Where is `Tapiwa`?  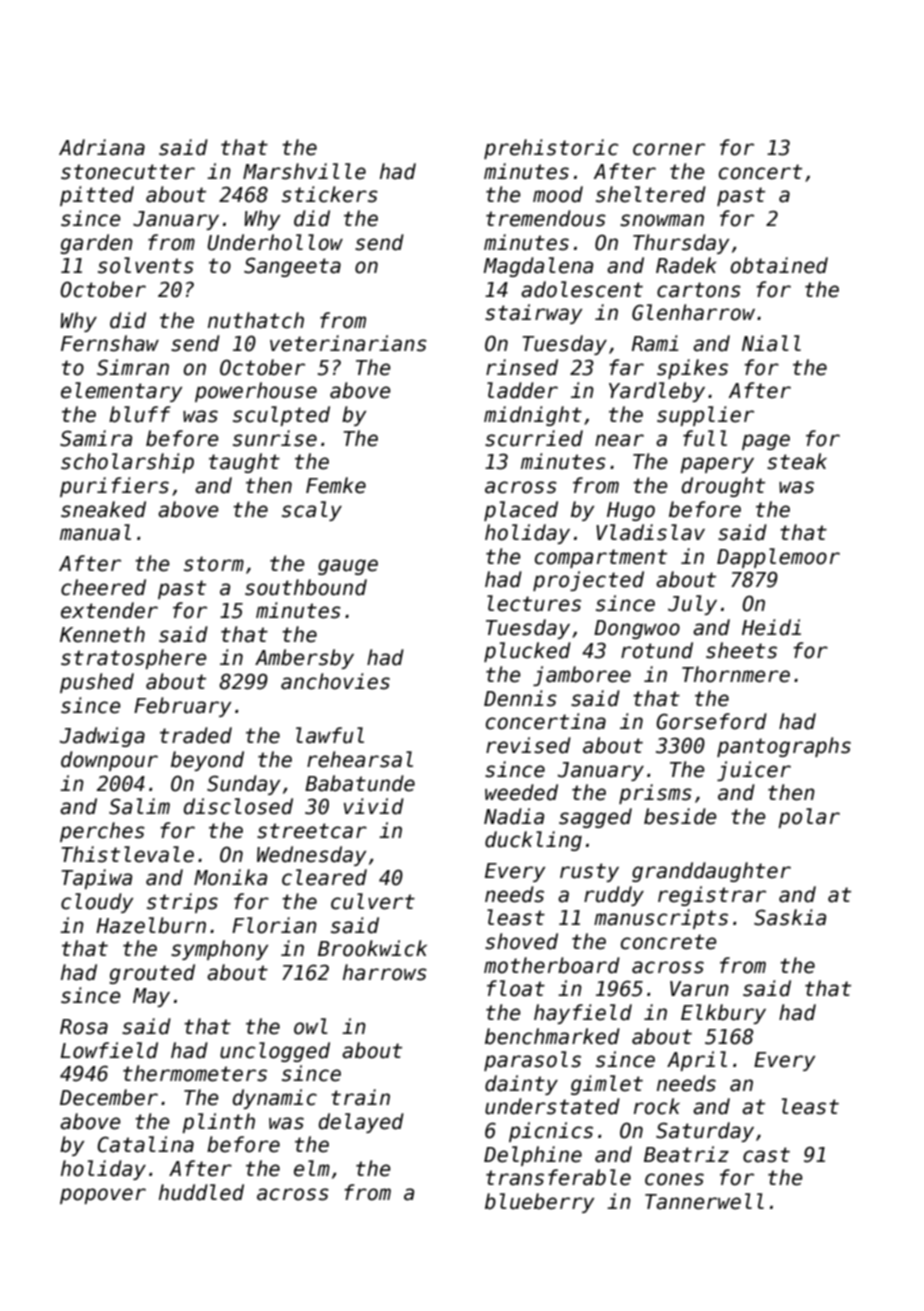
Tapiwa is located at coordinates (96, 879).
